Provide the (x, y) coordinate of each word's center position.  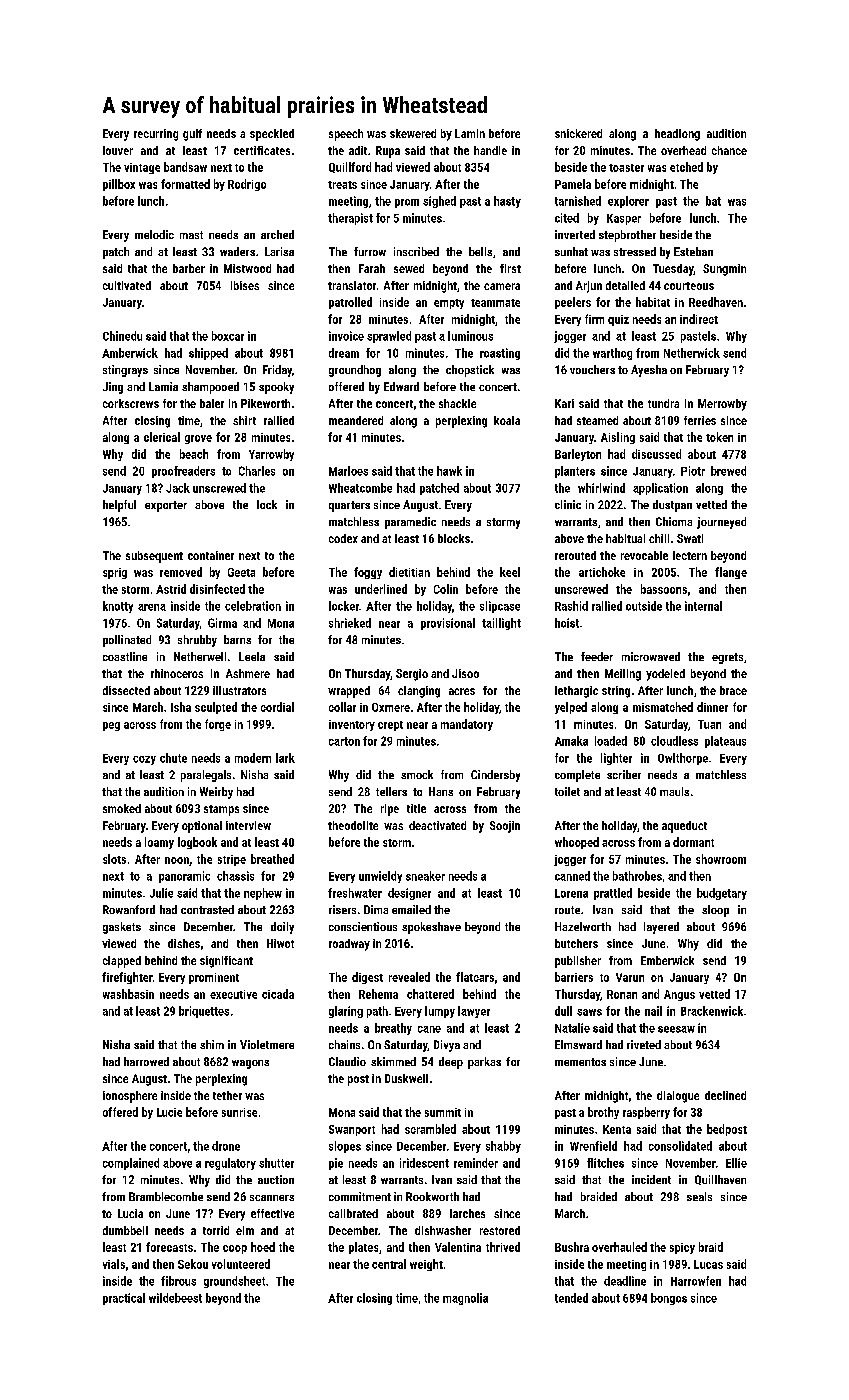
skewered (413, 133)
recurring (156, 135)
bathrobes (637, 876)
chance (729, 150)
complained (131, 1164)
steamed (597, 420)
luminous (470, 336)
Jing (113, 388)
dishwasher (443, 1230)
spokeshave (431, 928)
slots (114, 859)
